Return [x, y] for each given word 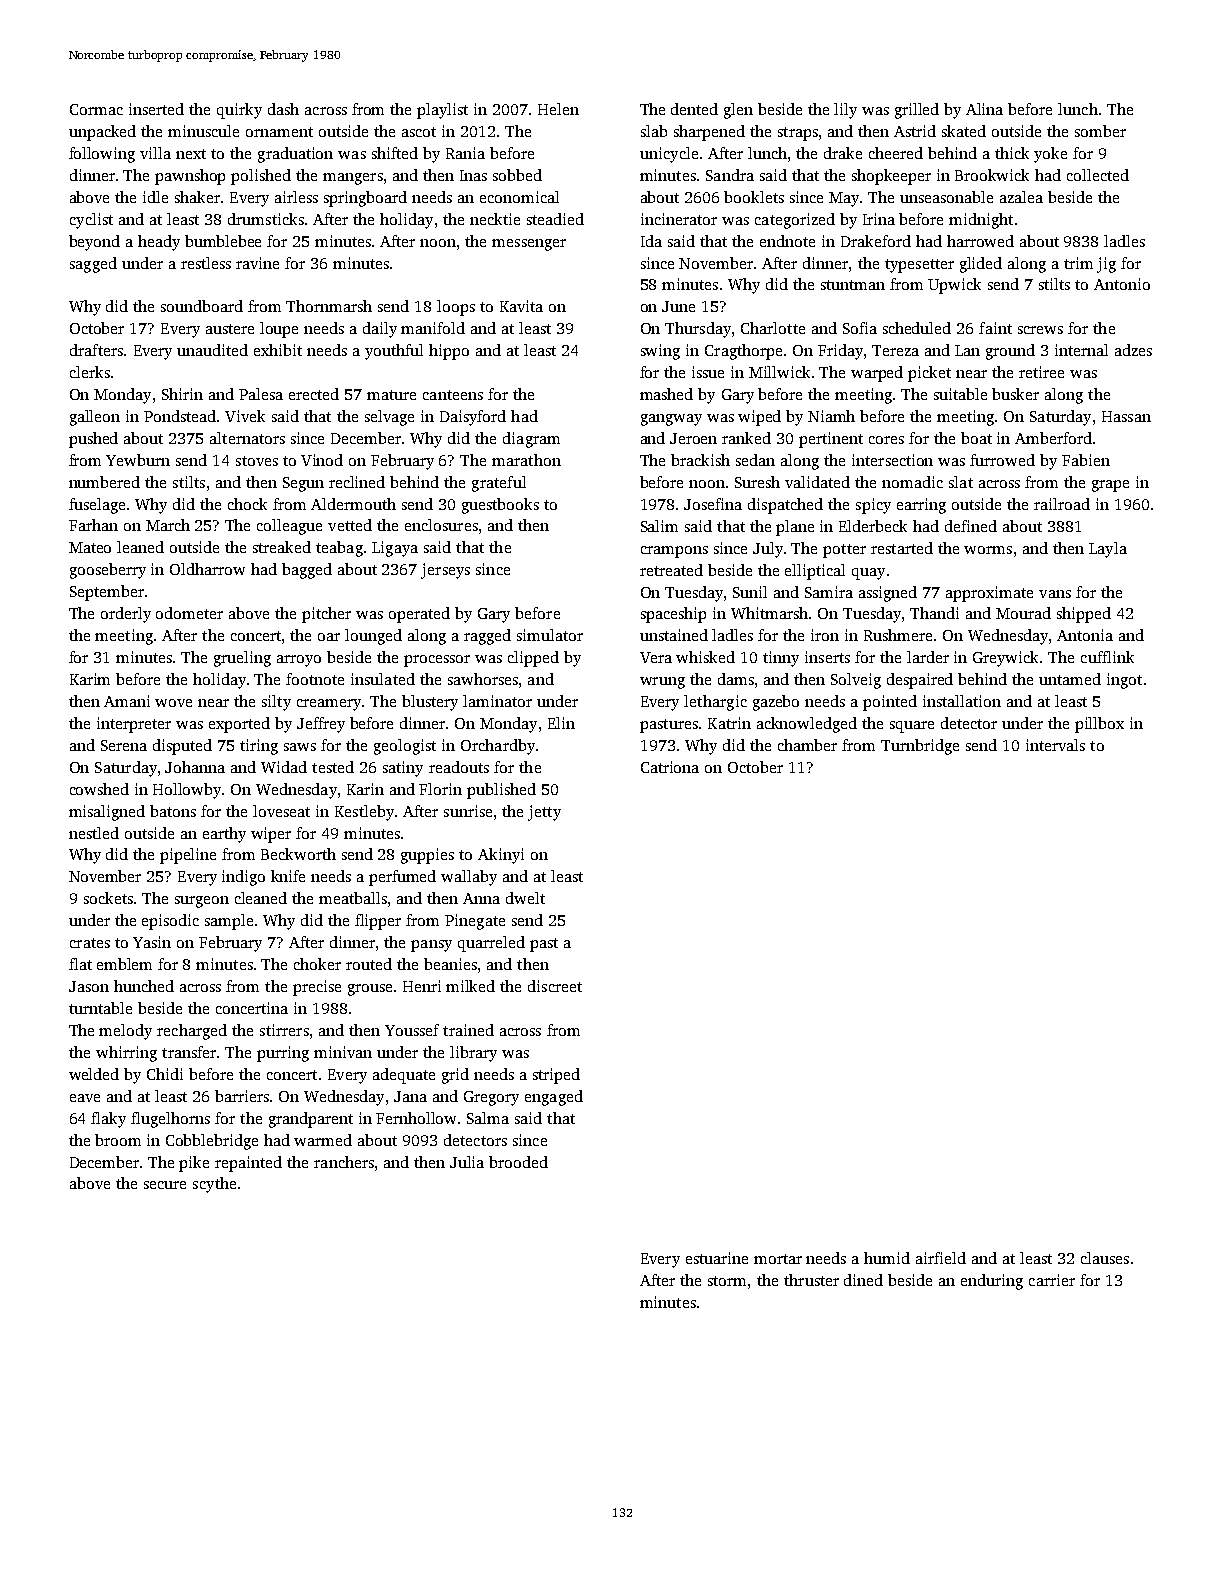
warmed [323, 1140]
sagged [93, 265]
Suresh [757, 482]
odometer [189, 613]
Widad [284, 767]
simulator [550, 635]
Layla [1108, 550]
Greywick [1005, 659]
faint [995, 328]
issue [708, 372]
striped [556, 1076]
